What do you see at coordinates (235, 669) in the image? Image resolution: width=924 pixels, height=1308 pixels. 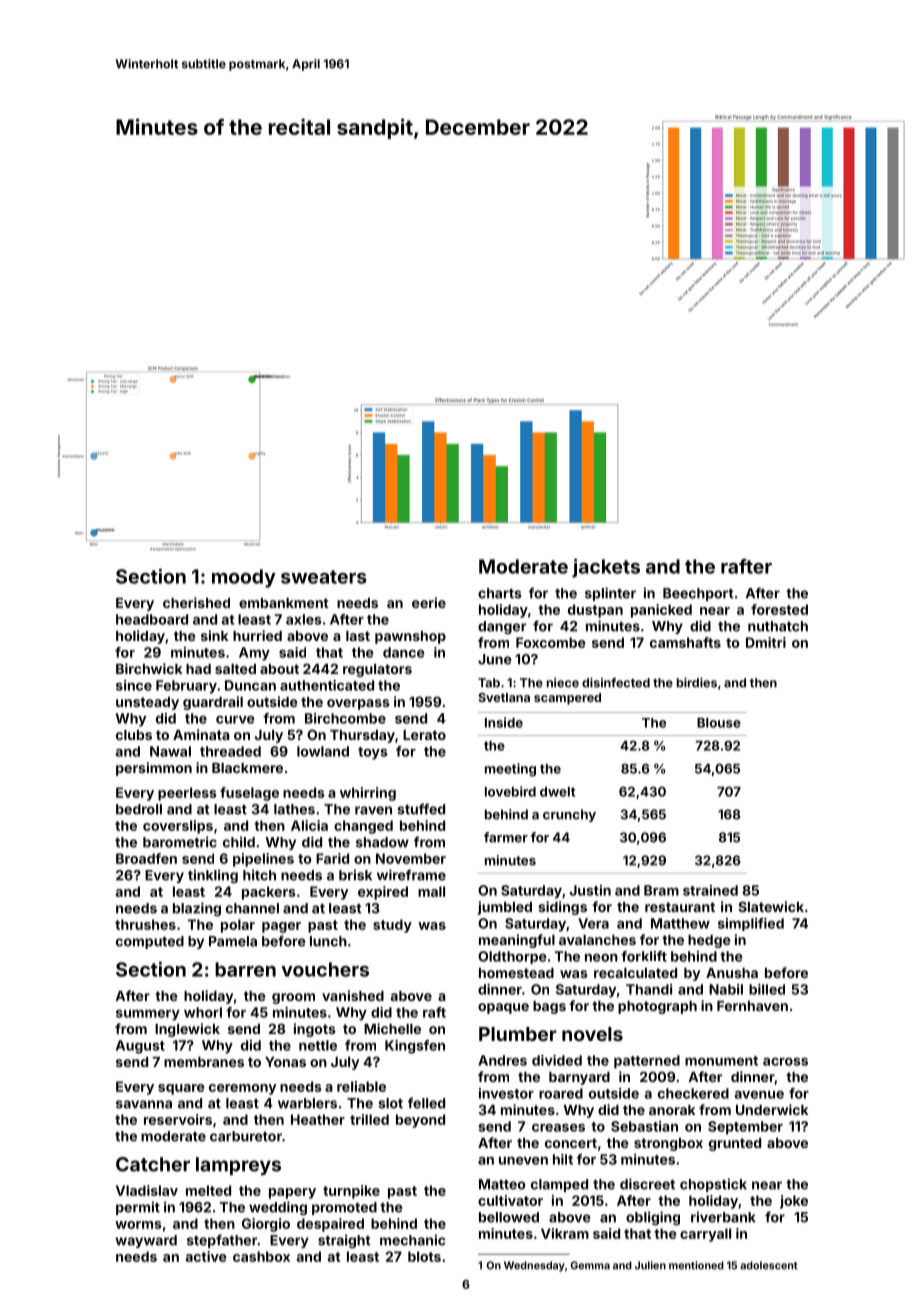 I see `salted` at bounding box center [235, 669].
